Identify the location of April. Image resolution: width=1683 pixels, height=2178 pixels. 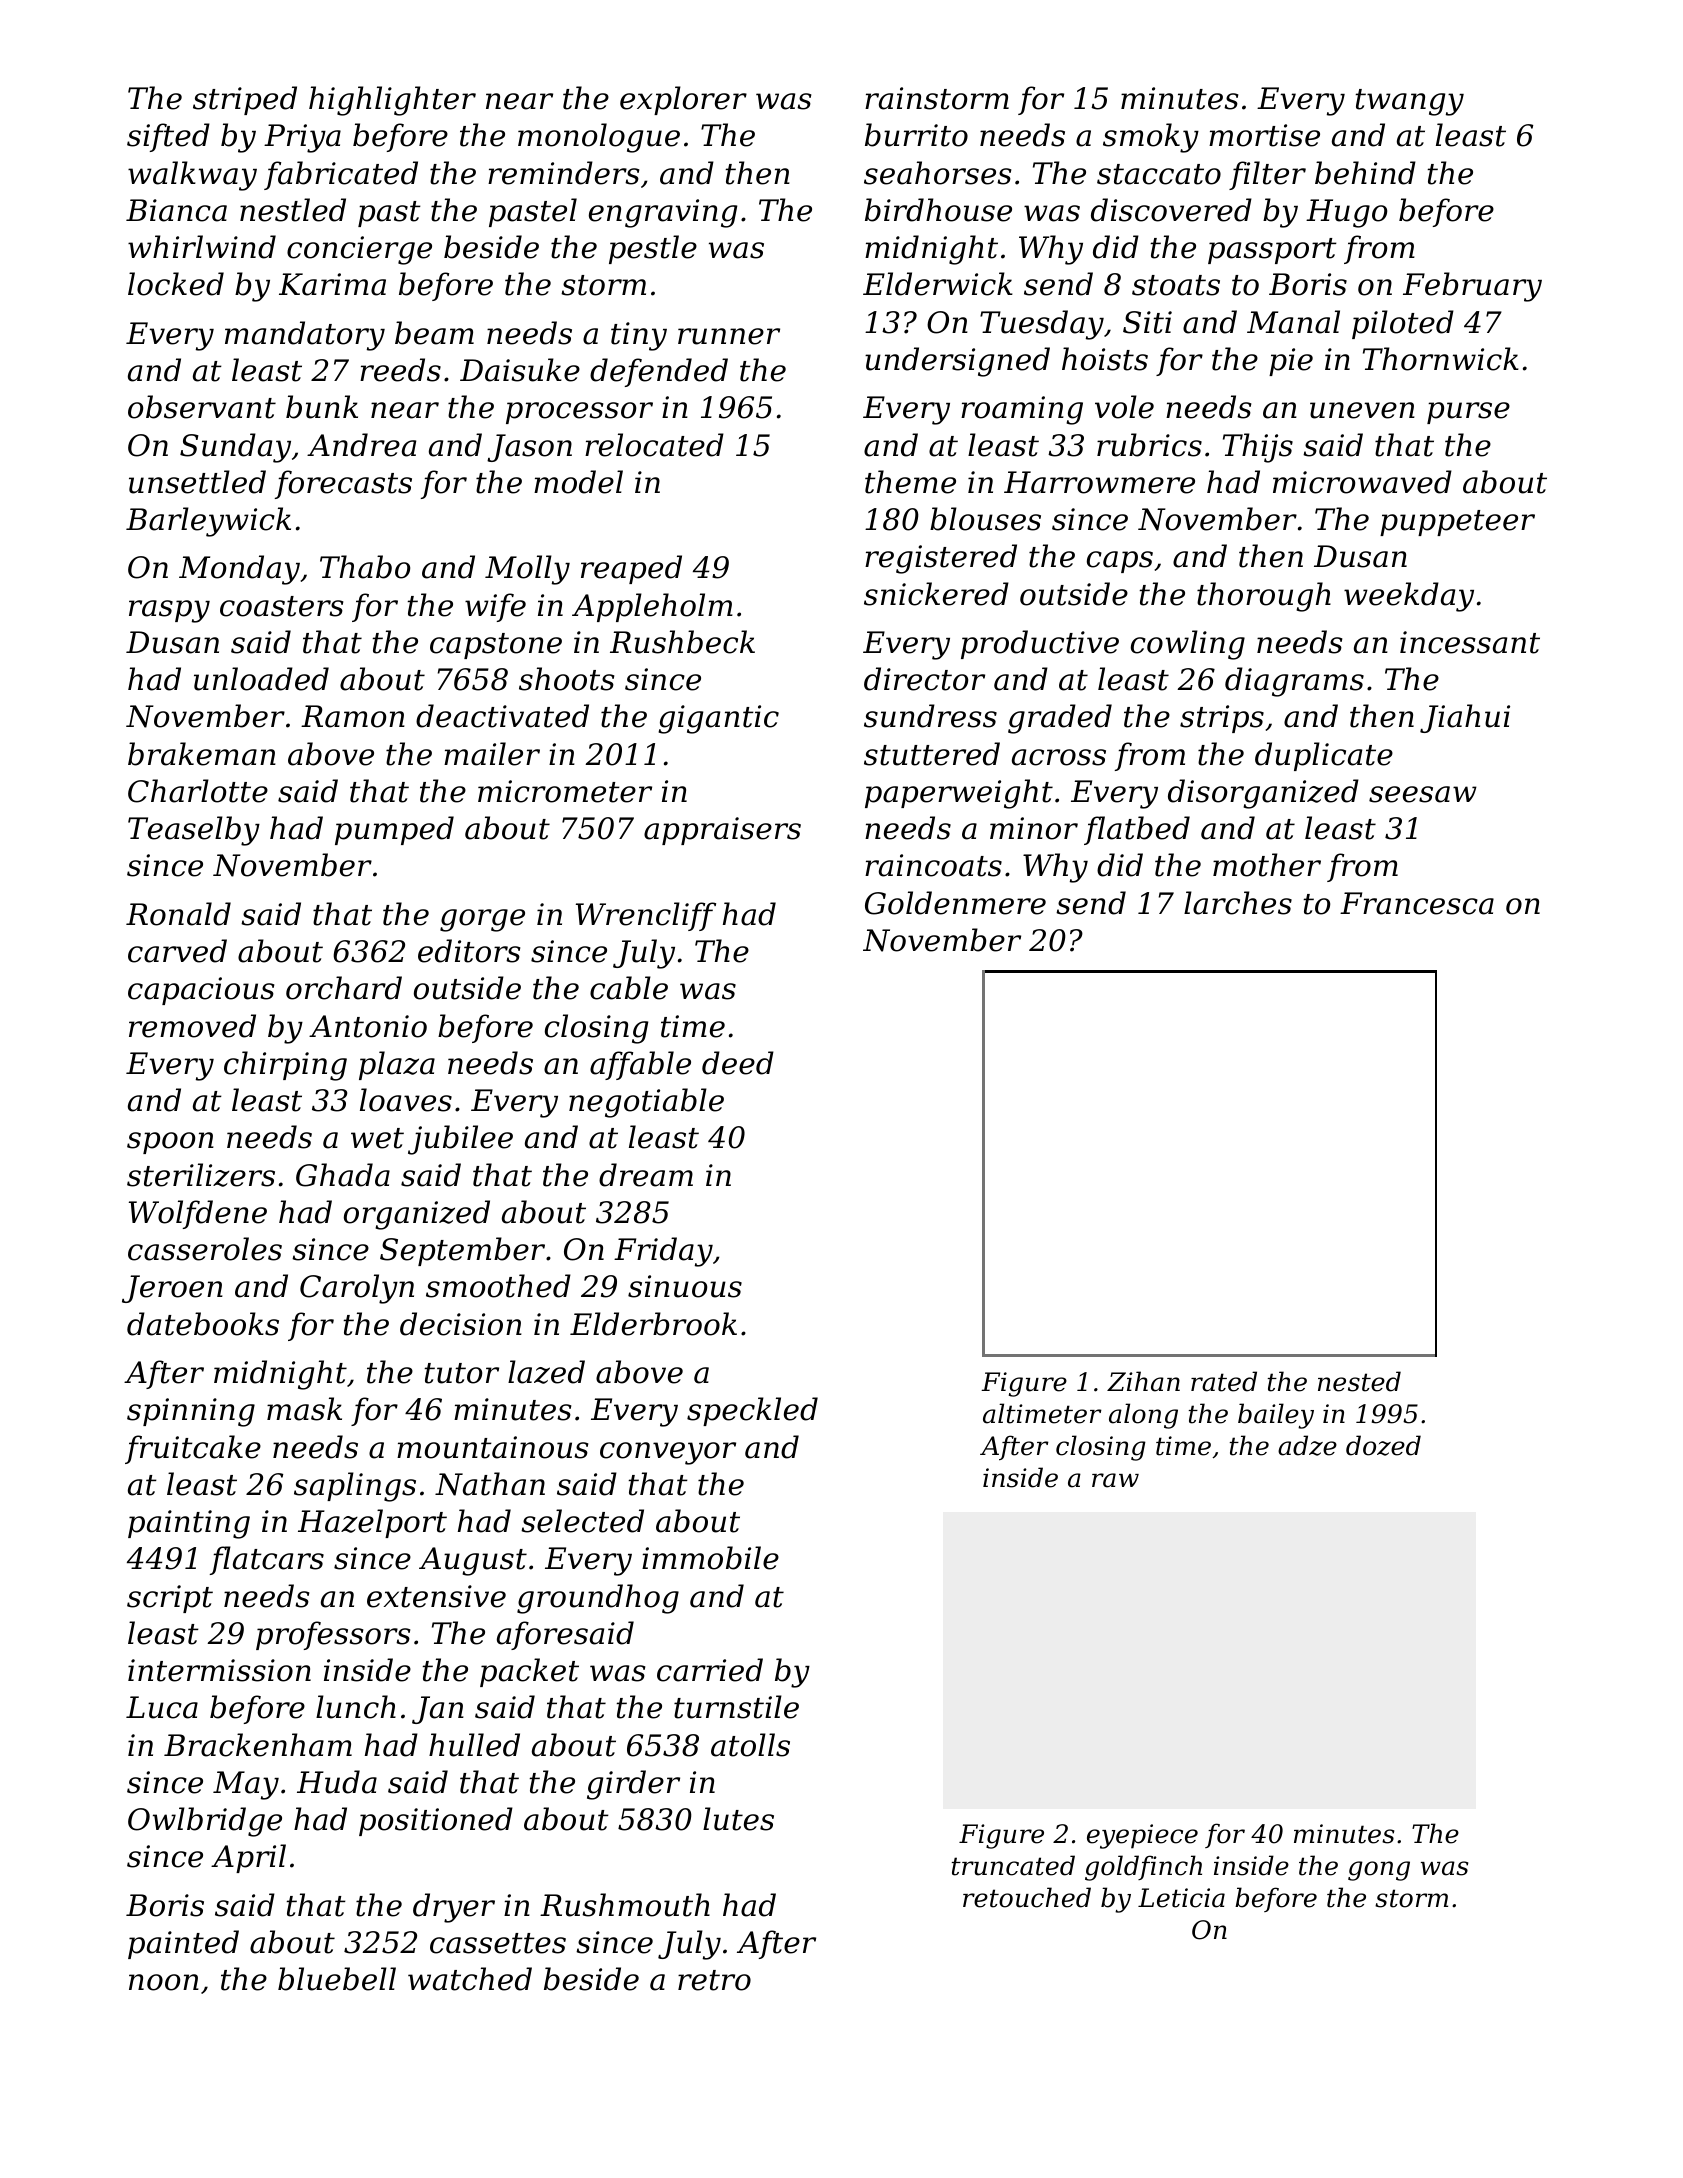
(248, 1858).
